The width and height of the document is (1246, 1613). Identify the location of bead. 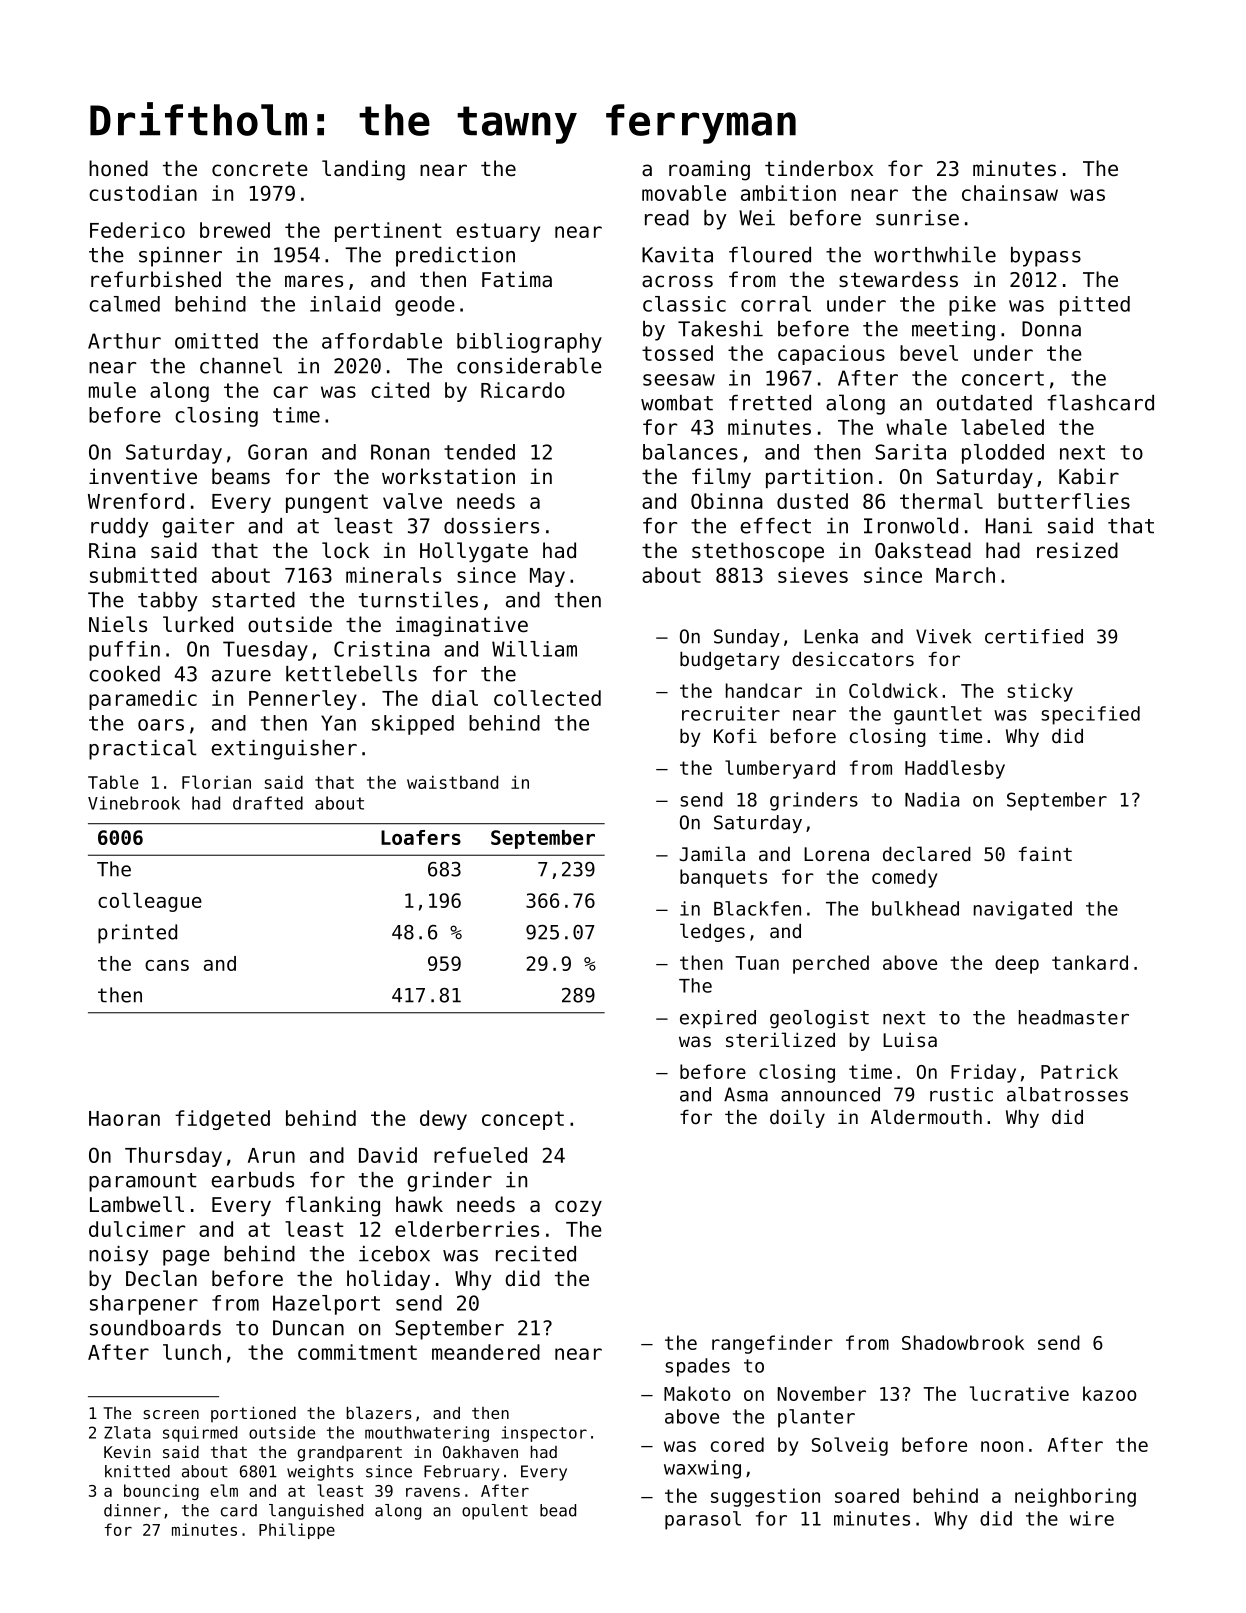
(558, 1510).
